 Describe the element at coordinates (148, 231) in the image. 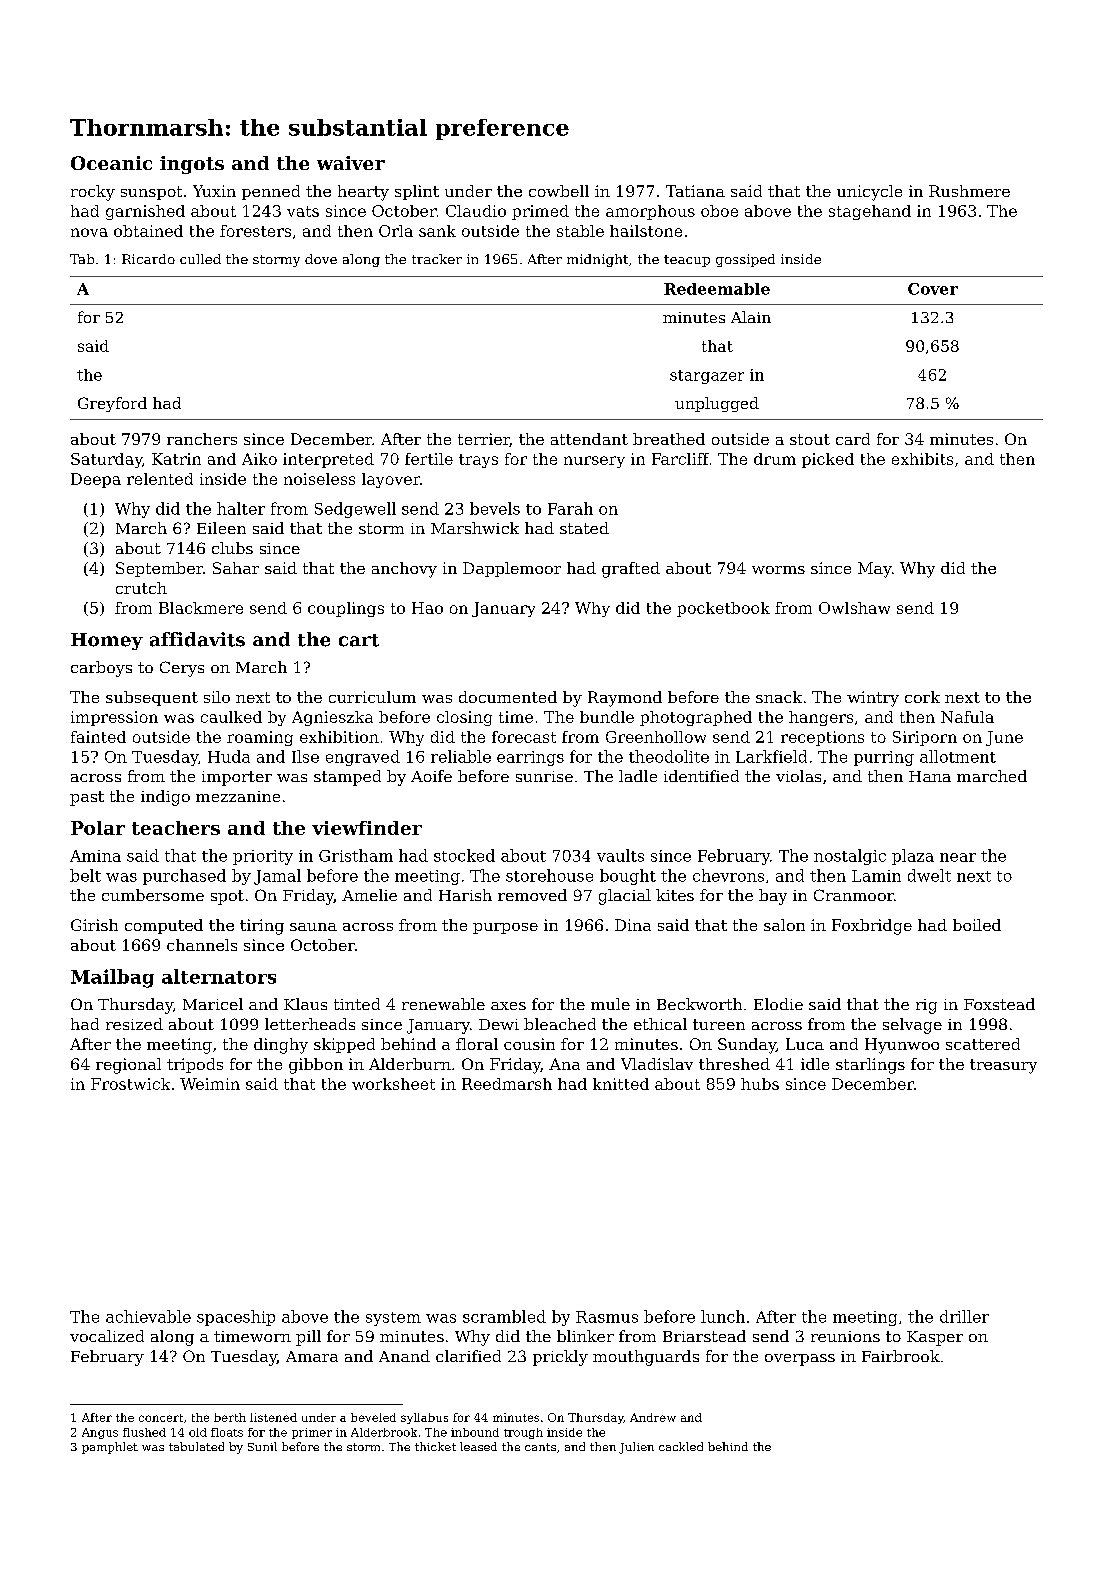

I see `obtained` at that location.
